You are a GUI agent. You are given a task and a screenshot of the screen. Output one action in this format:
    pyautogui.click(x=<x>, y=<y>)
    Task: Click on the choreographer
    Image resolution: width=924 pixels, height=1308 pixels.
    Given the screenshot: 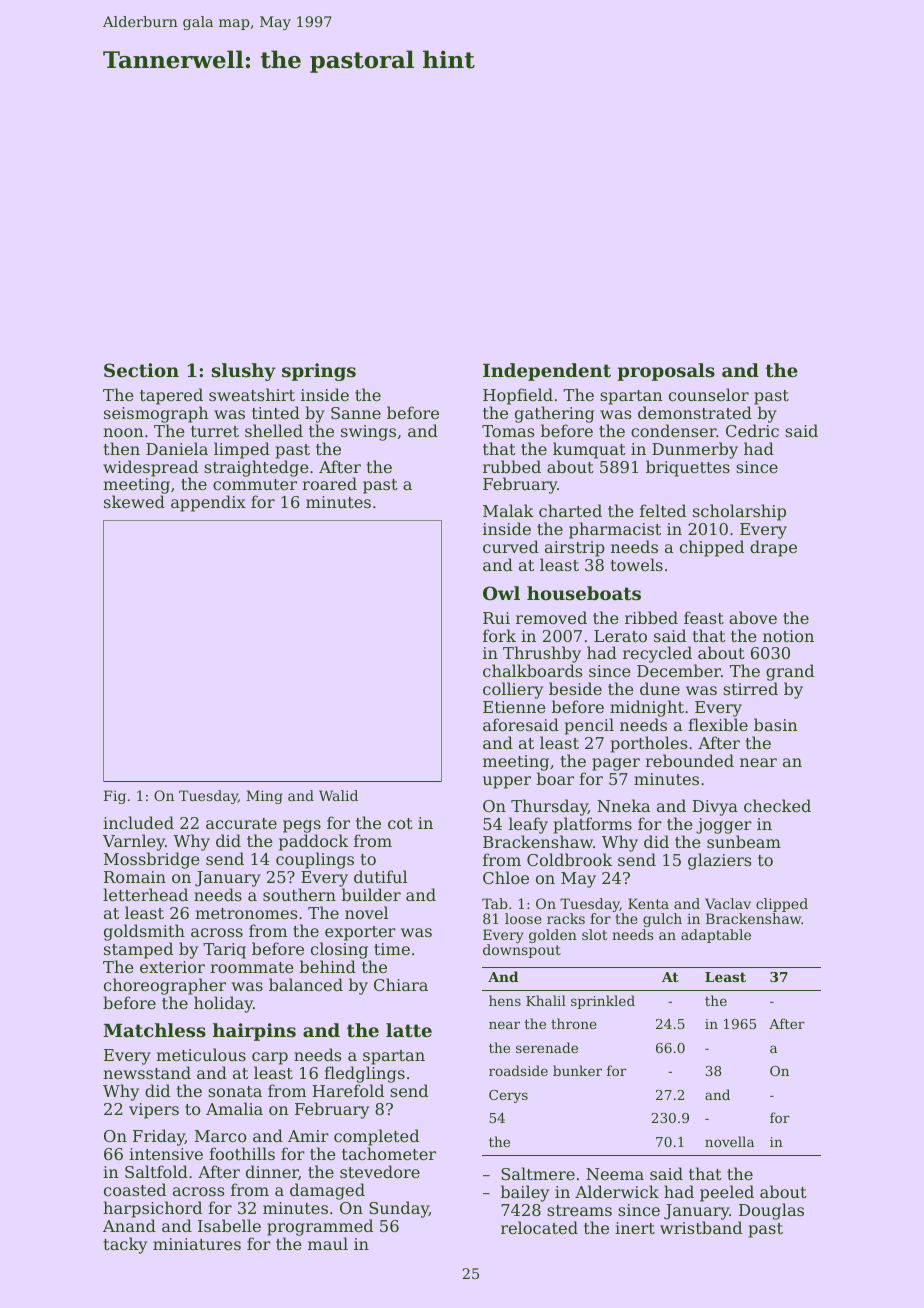 What is the action you would take?
    pyautogui.click(x=165, y=986)
